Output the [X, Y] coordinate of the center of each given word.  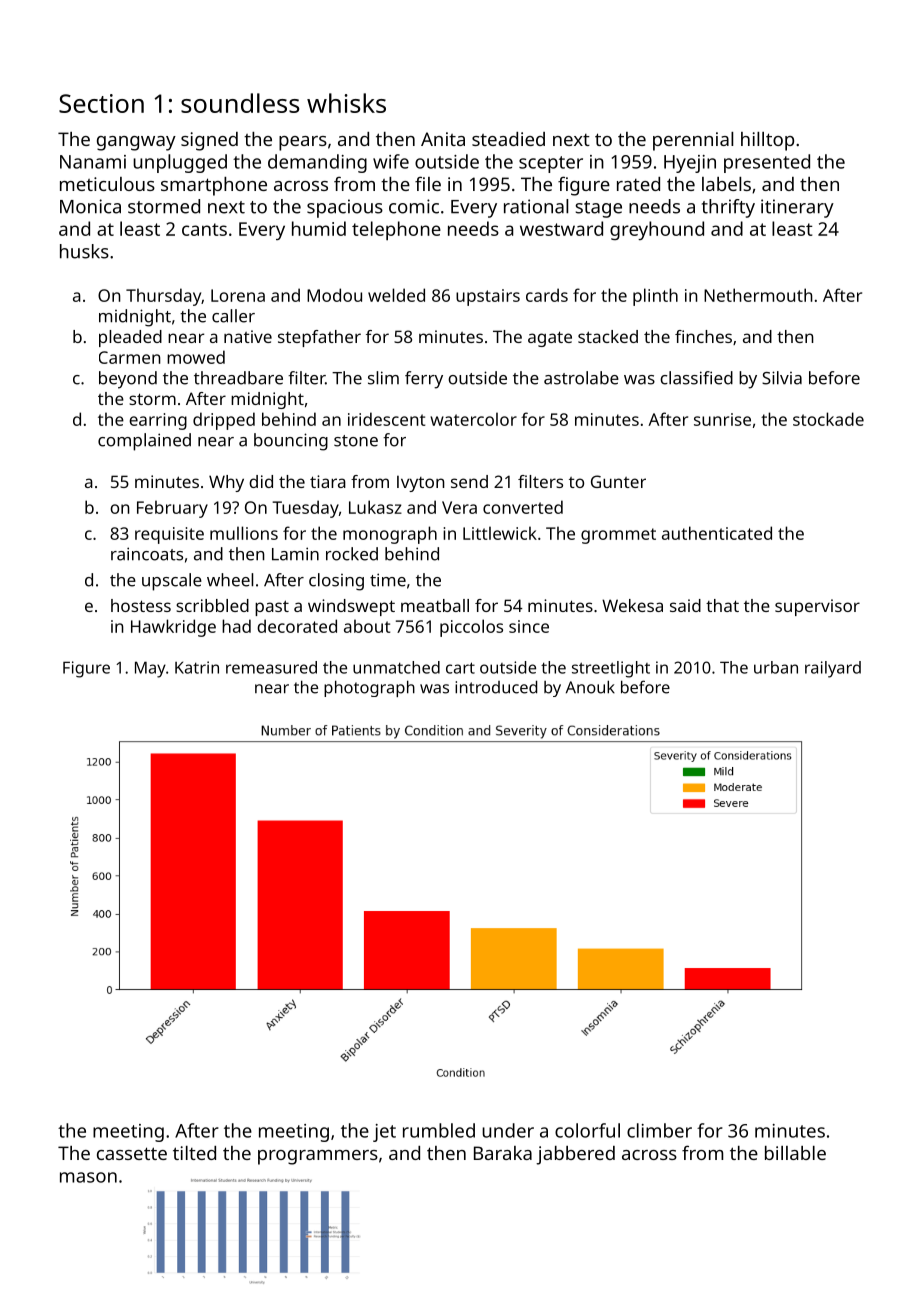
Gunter [618, 481]
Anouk [590, 687]
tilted [194, 1153]
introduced [496, 687]
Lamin [295, 554]
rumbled [439, 1130]
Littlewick [500, 533]
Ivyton [421, 483]
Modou [334, 295]
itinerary [797, 208]
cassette [132, 1153]
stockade [828, 419]
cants [204, 229]
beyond [128, 380]
